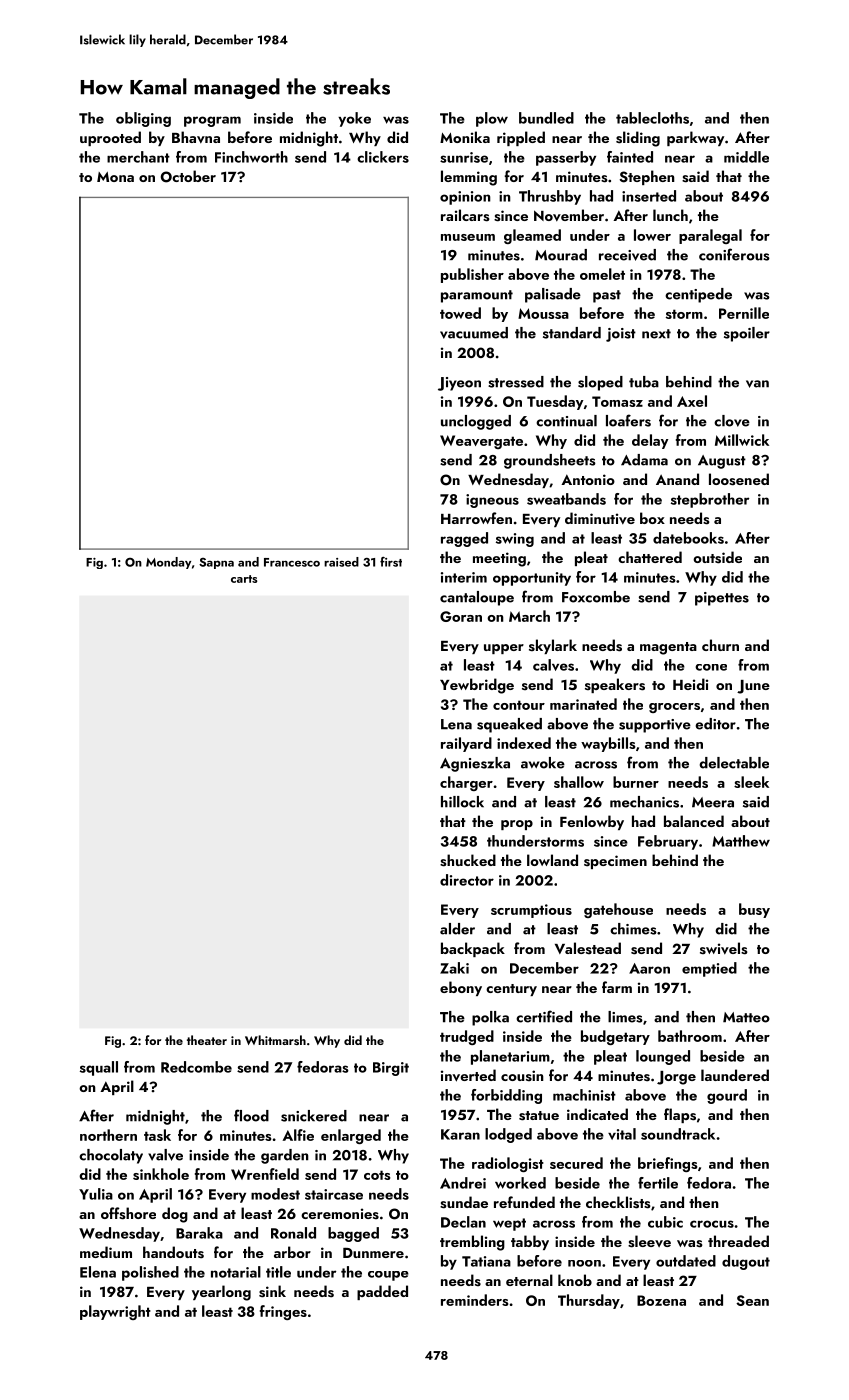 This image has width=849, height=1400. Describe the element at coordinates (476, 422) in the image. I see `unclogged` at that location.
